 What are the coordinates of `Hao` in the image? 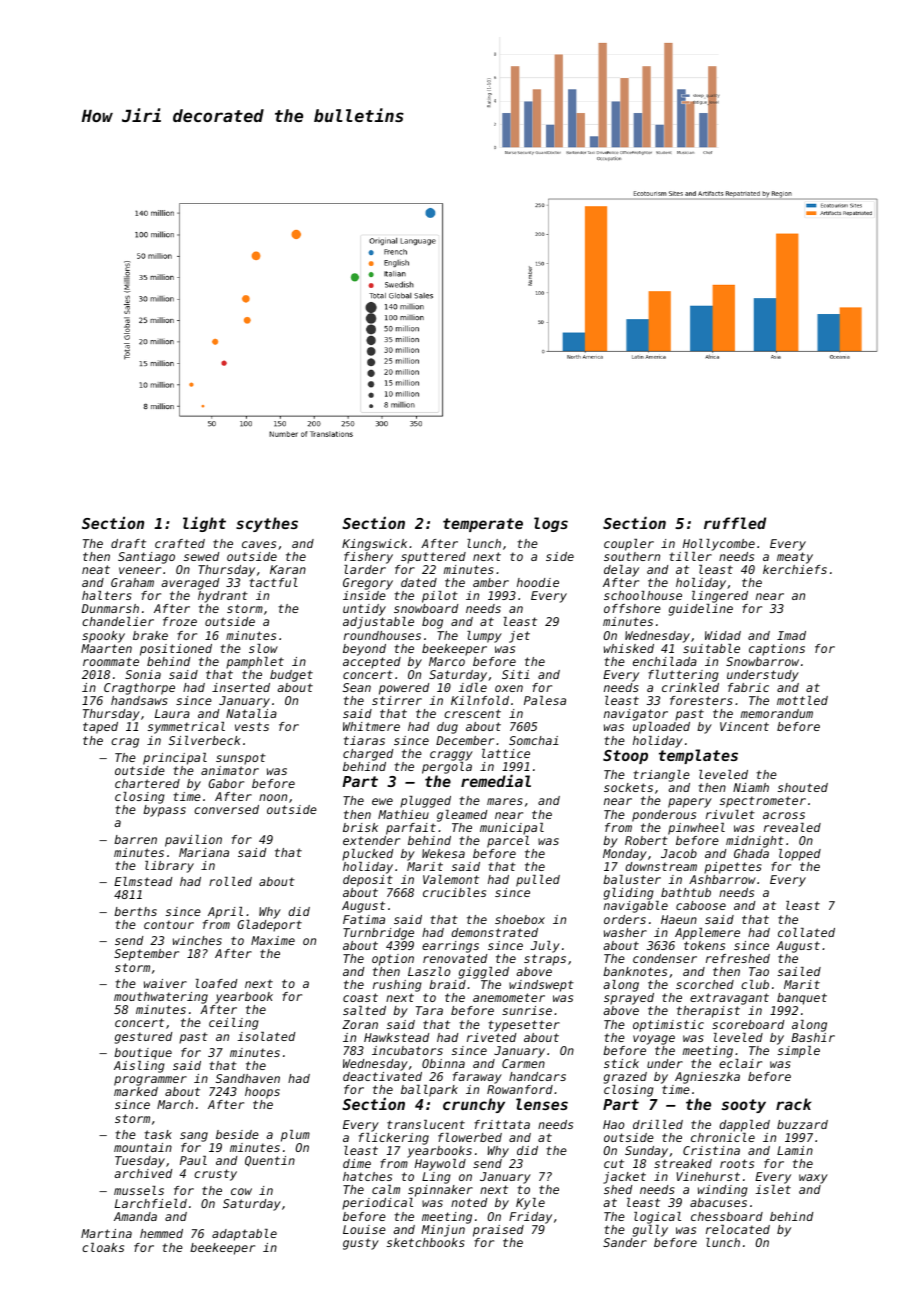 It's located at (614, 1124).
